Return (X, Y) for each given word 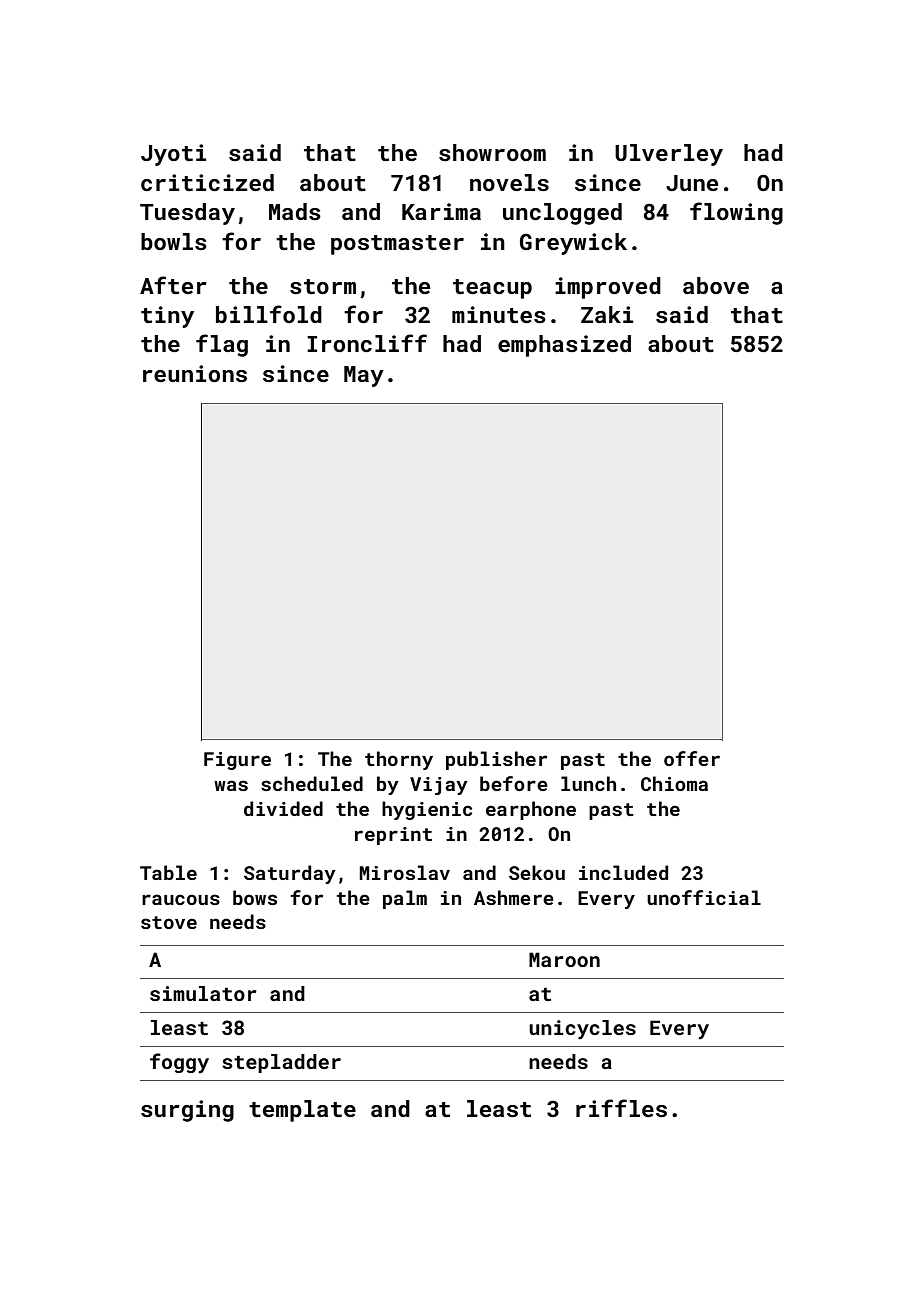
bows (255, 897)
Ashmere (514, 897)
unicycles (582, 1030)
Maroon (564, 959)
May (364, 376)
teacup (492, 289)
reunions (195, 373)
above (716, 285)
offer (692, 758)
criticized (207, 182)
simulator (203, 993)
